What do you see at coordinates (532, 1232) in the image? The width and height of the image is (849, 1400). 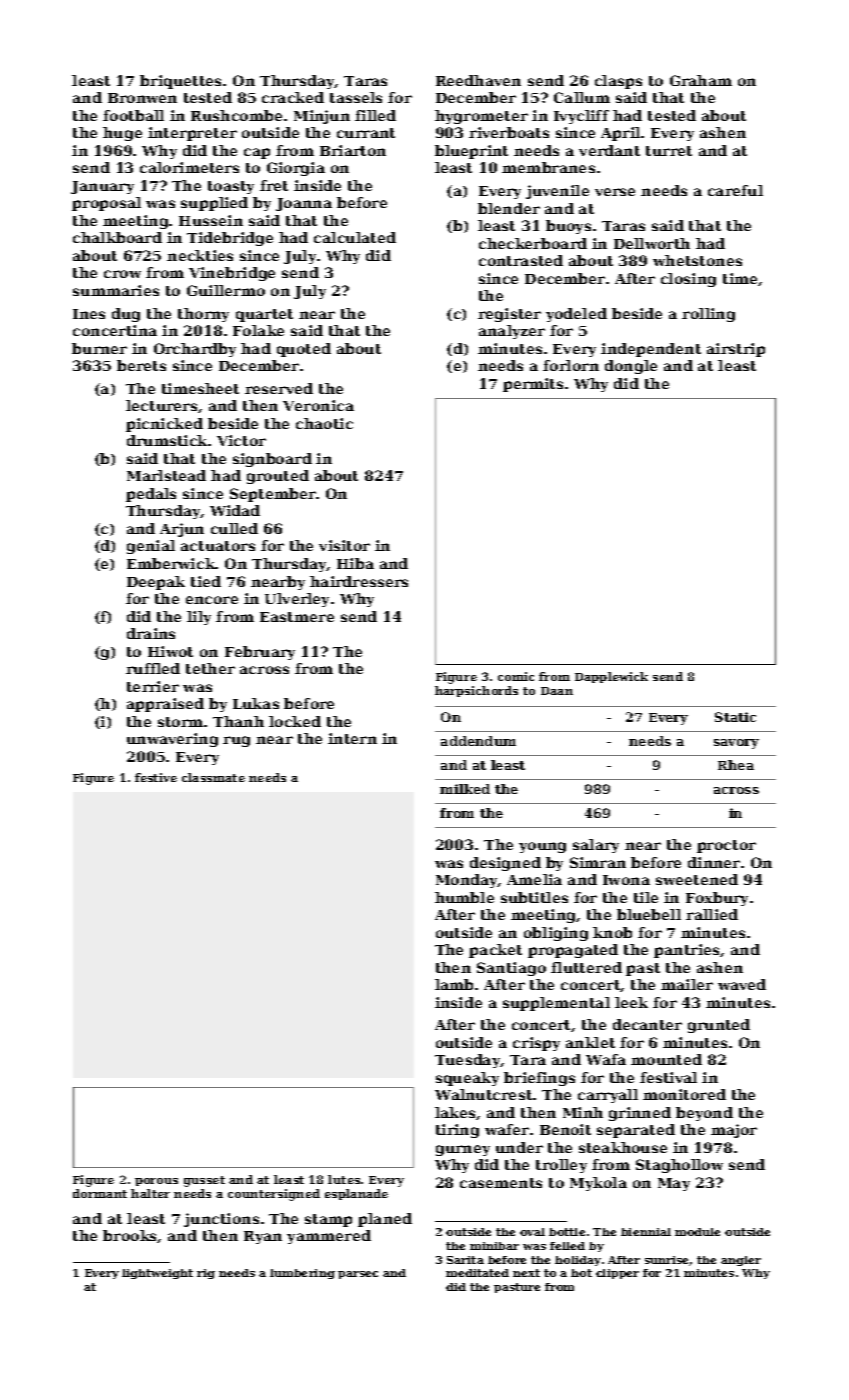 I see `oval` at bounding box center [532, 1232].
